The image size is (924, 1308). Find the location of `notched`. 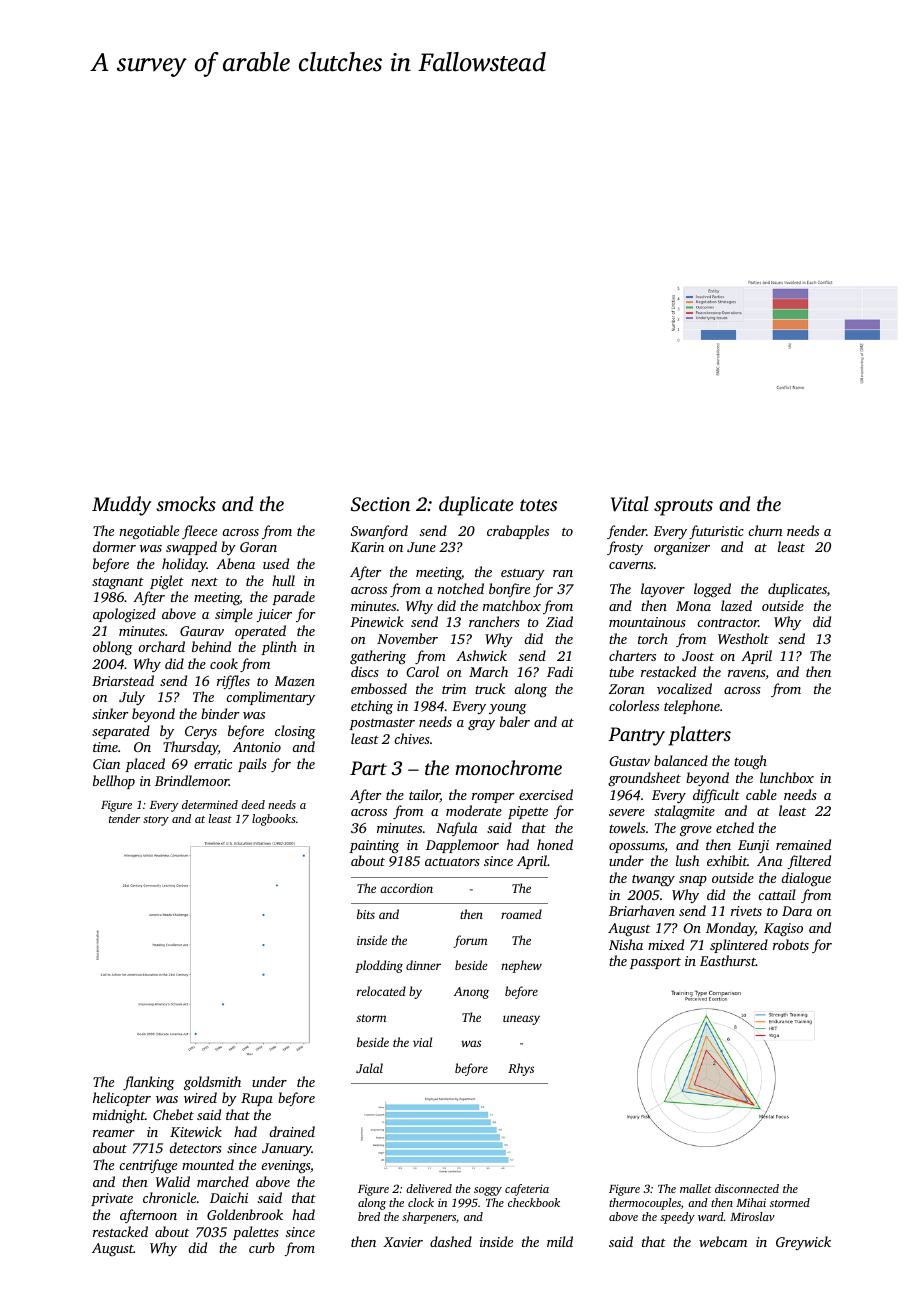

notched is located at coordinates (460, 588).
